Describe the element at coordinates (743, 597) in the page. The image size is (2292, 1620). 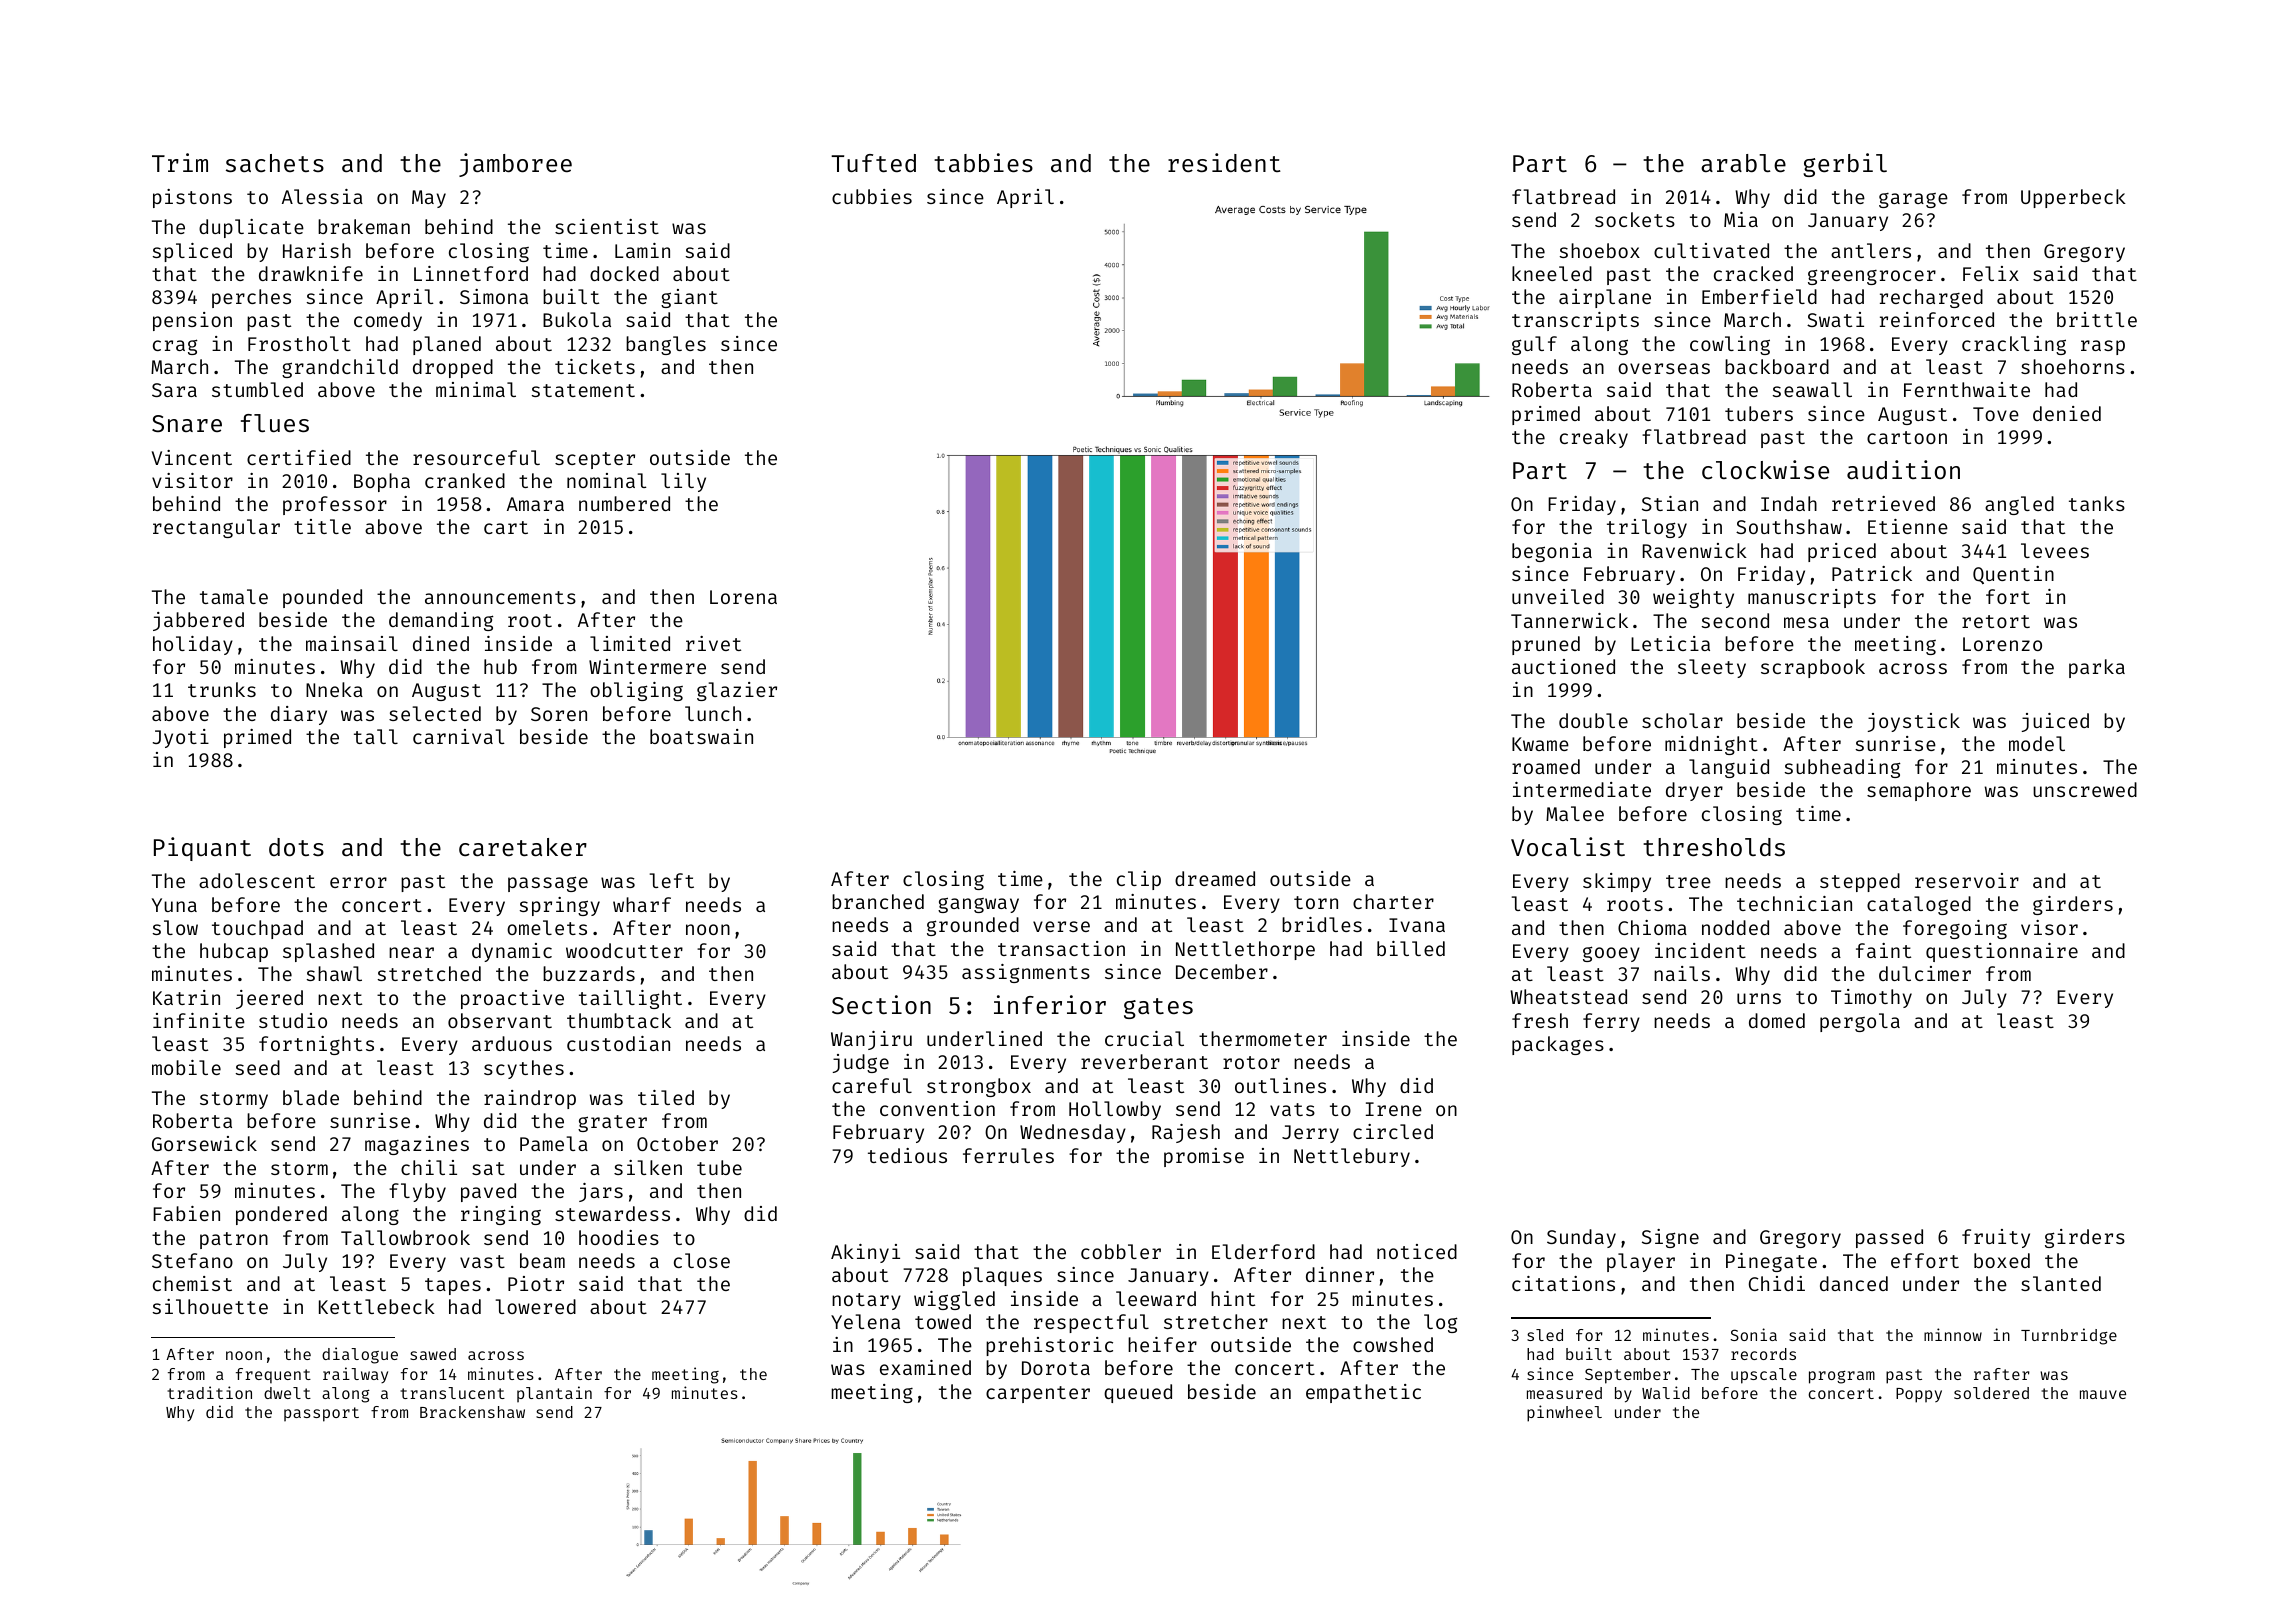
I see `Lorena` at that location.
